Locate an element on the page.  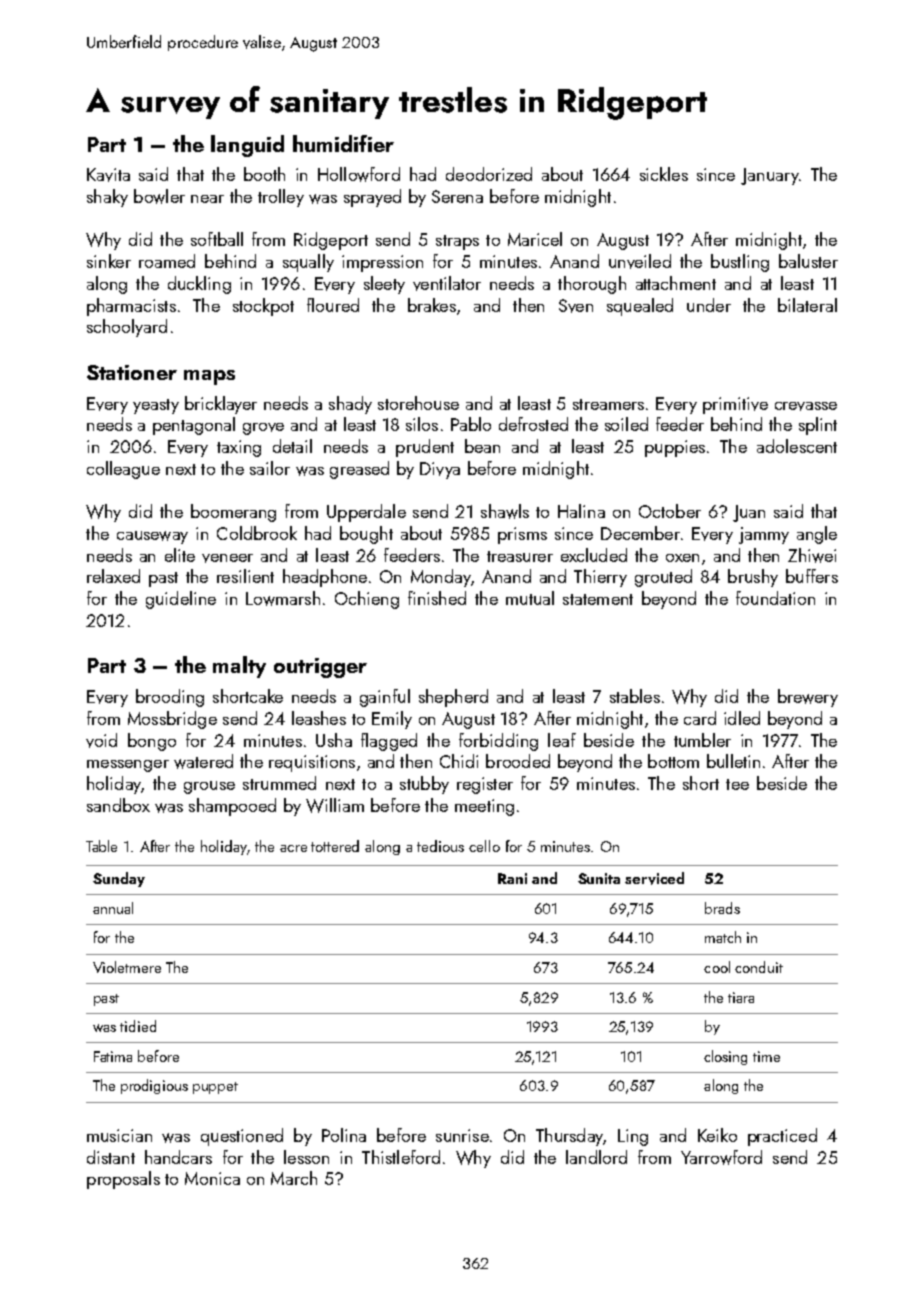
impression is located at coordinates (382, 263).
